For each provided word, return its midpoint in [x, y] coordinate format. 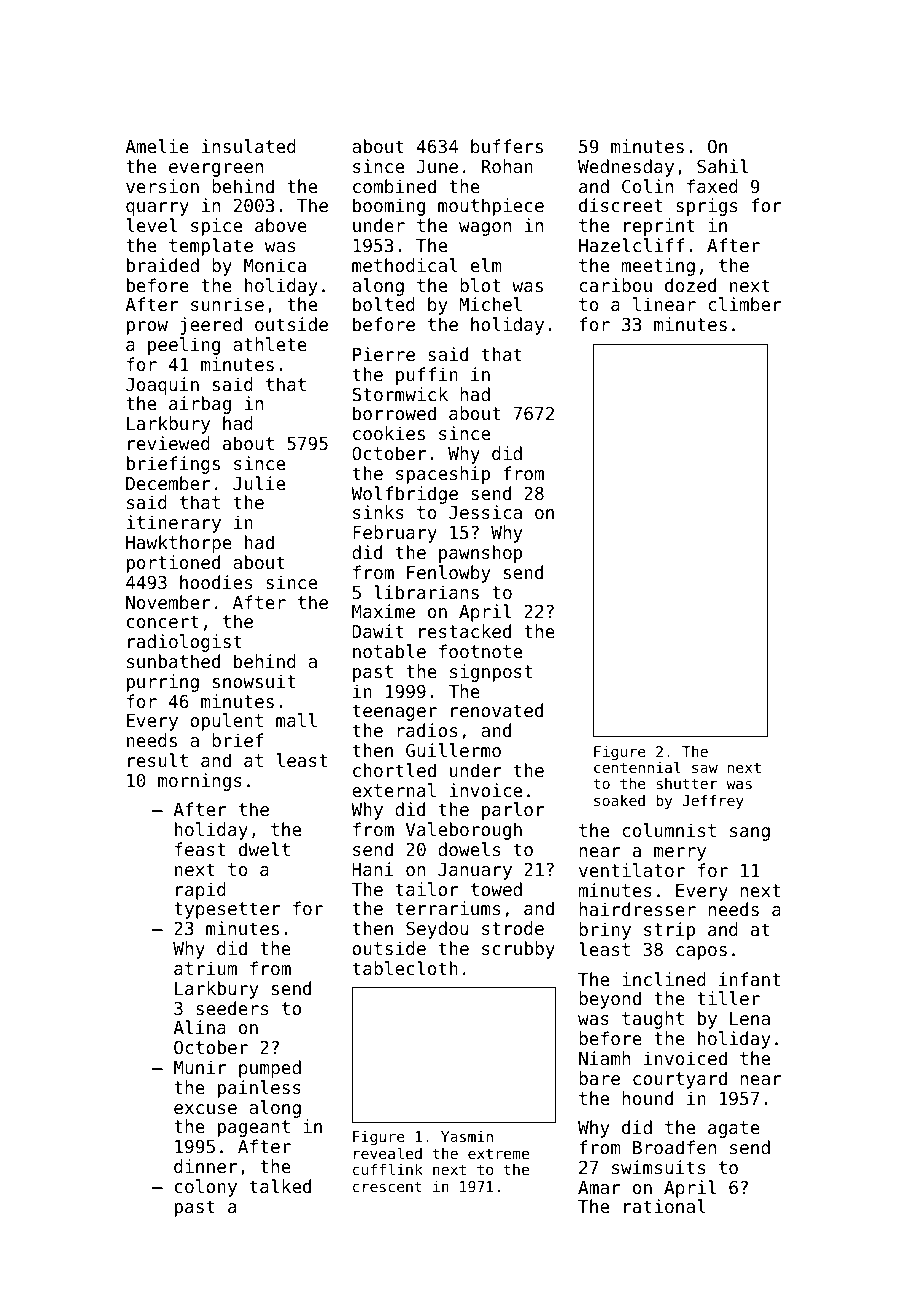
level [152, 225]
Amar [599, 1187]
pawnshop [480, 554]
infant [749, 979]
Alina [199, 1027]
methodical [405, 265]
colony [206, 1188]
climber [745, 304]
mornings [200, 782]
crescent [387, 1186]
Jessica [485, 512]
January [475, 871]
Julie [259, 483]
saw [705, 768]
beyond [610, 1000]
